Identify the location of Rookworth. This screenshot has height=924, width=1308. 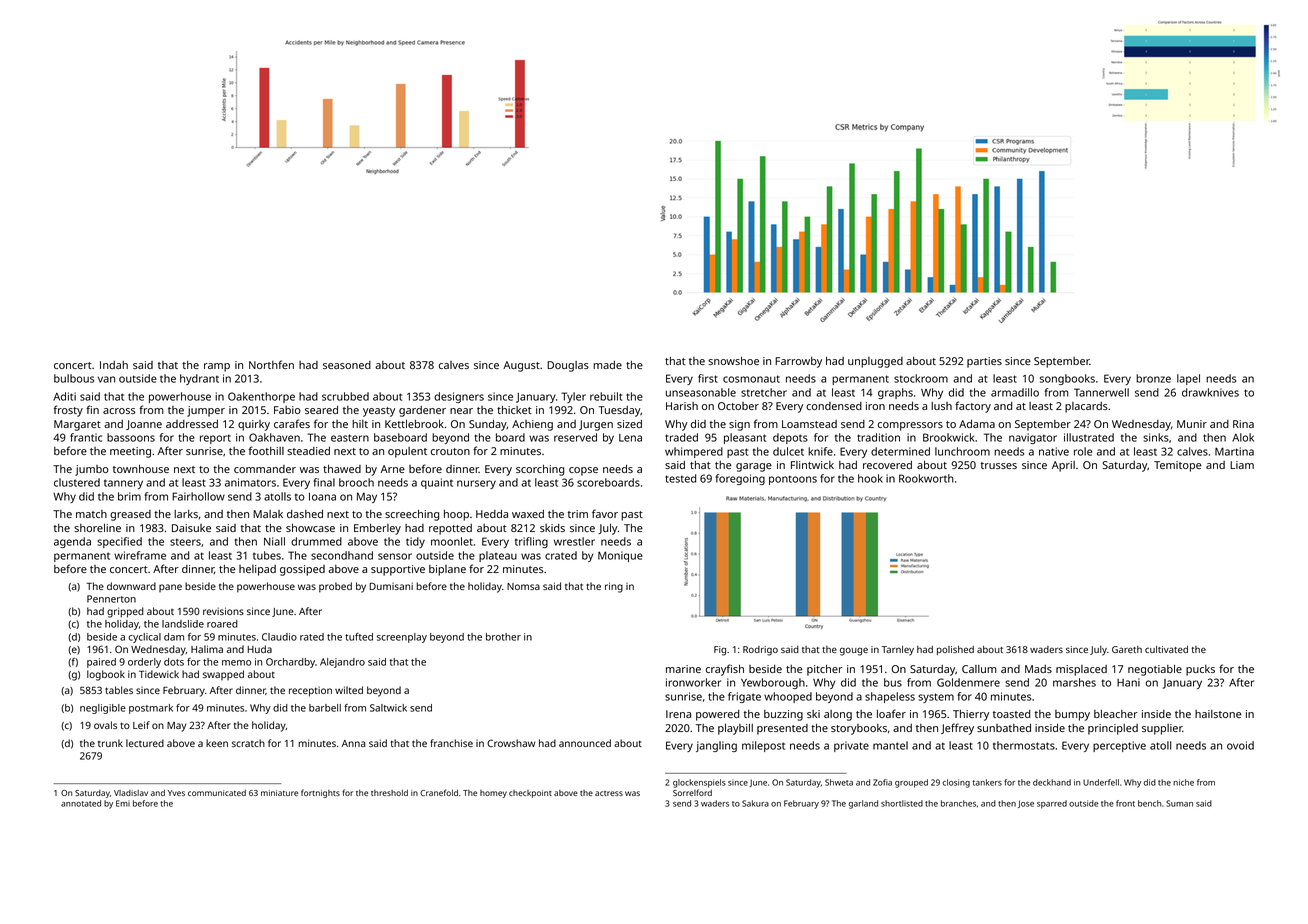
(926, 478).
